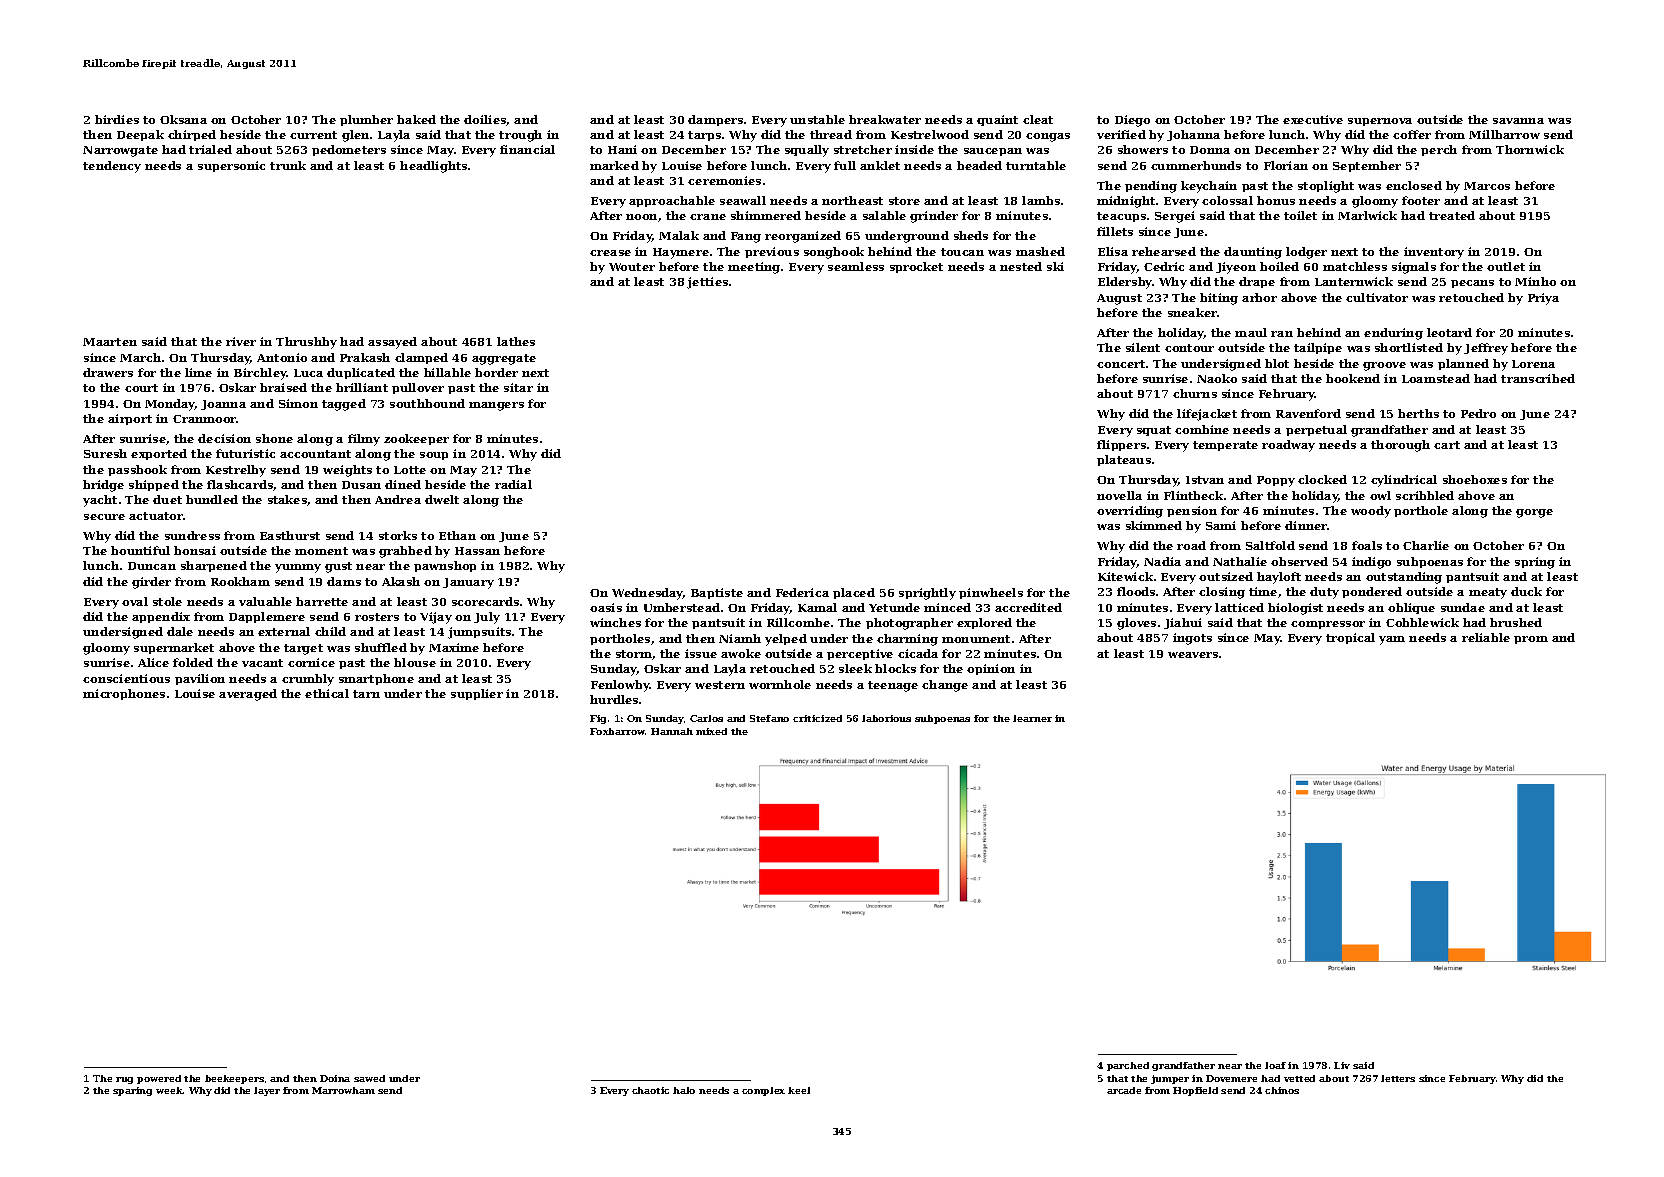 Image resolution: width=1664 pixels, height=1177 pixels. I want to click on dampers, so click(715, 120).
